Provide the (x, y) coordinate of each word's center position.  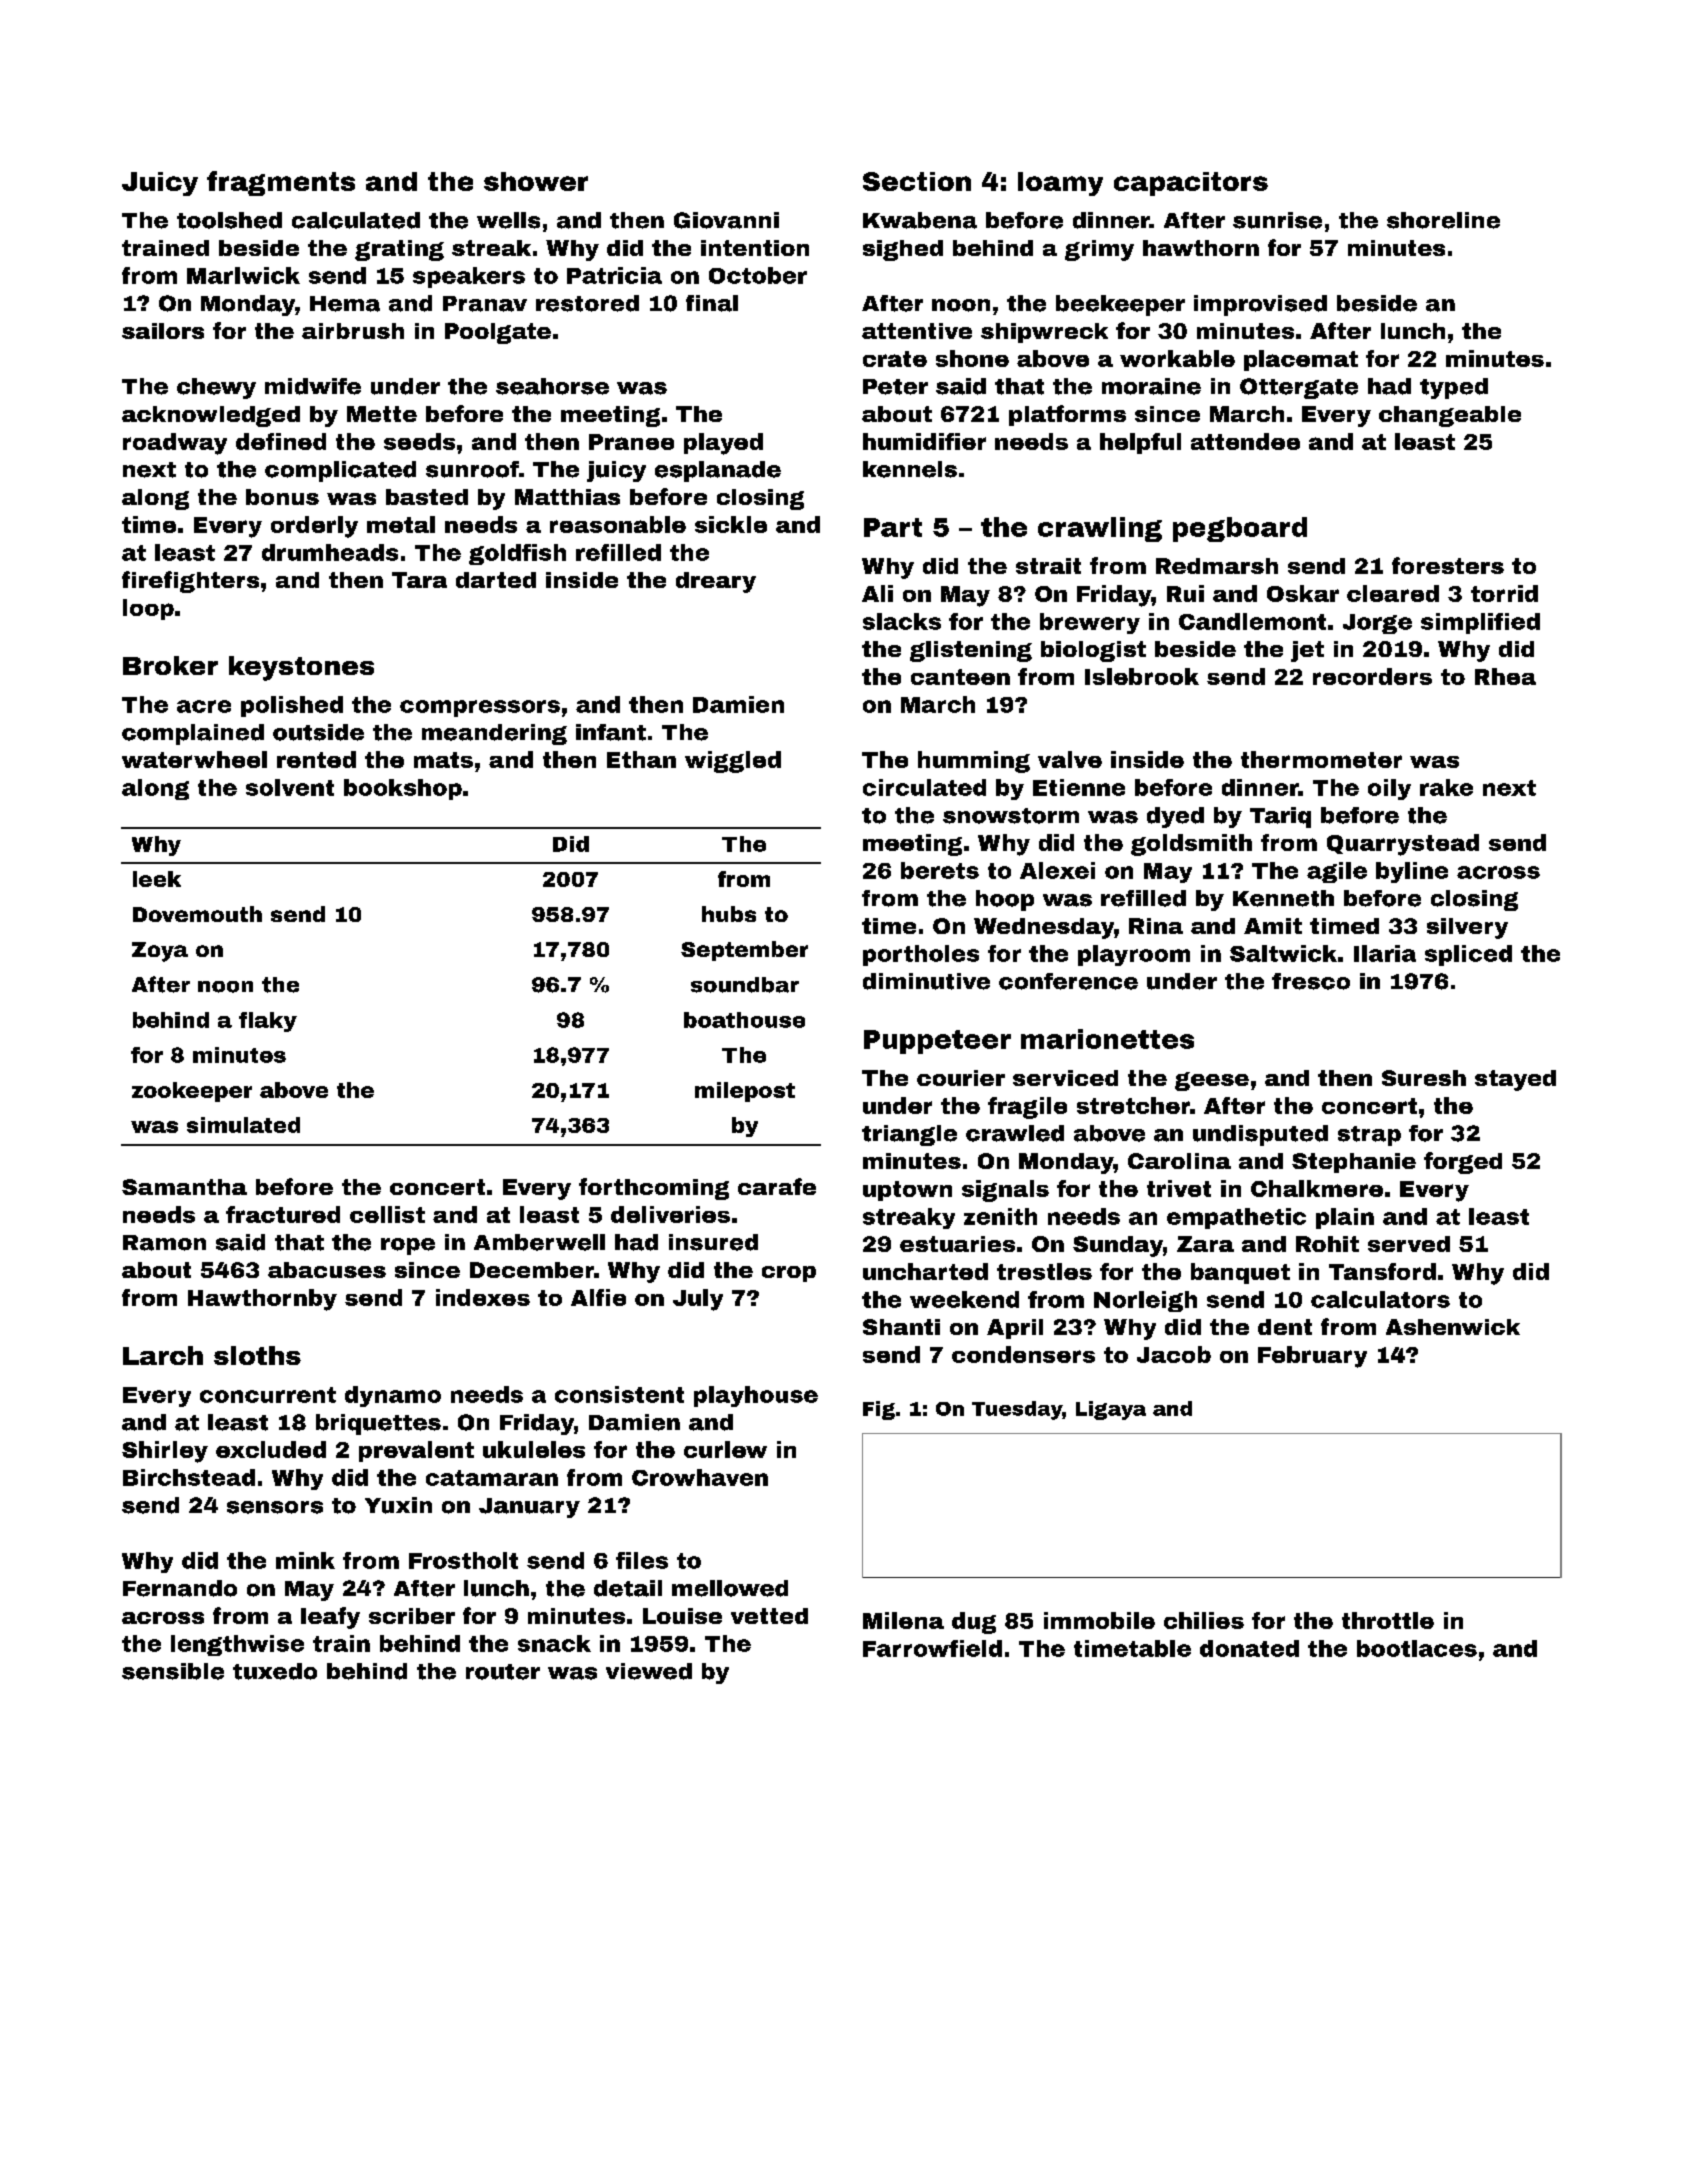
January (529, 1508)
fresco (1311, 981)
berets (940, 870)
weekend (964, 1299)
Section (917, 181)
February (1312, 1357)
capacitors (1191, 184)
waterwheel (194, 759)
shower (536, 181)
